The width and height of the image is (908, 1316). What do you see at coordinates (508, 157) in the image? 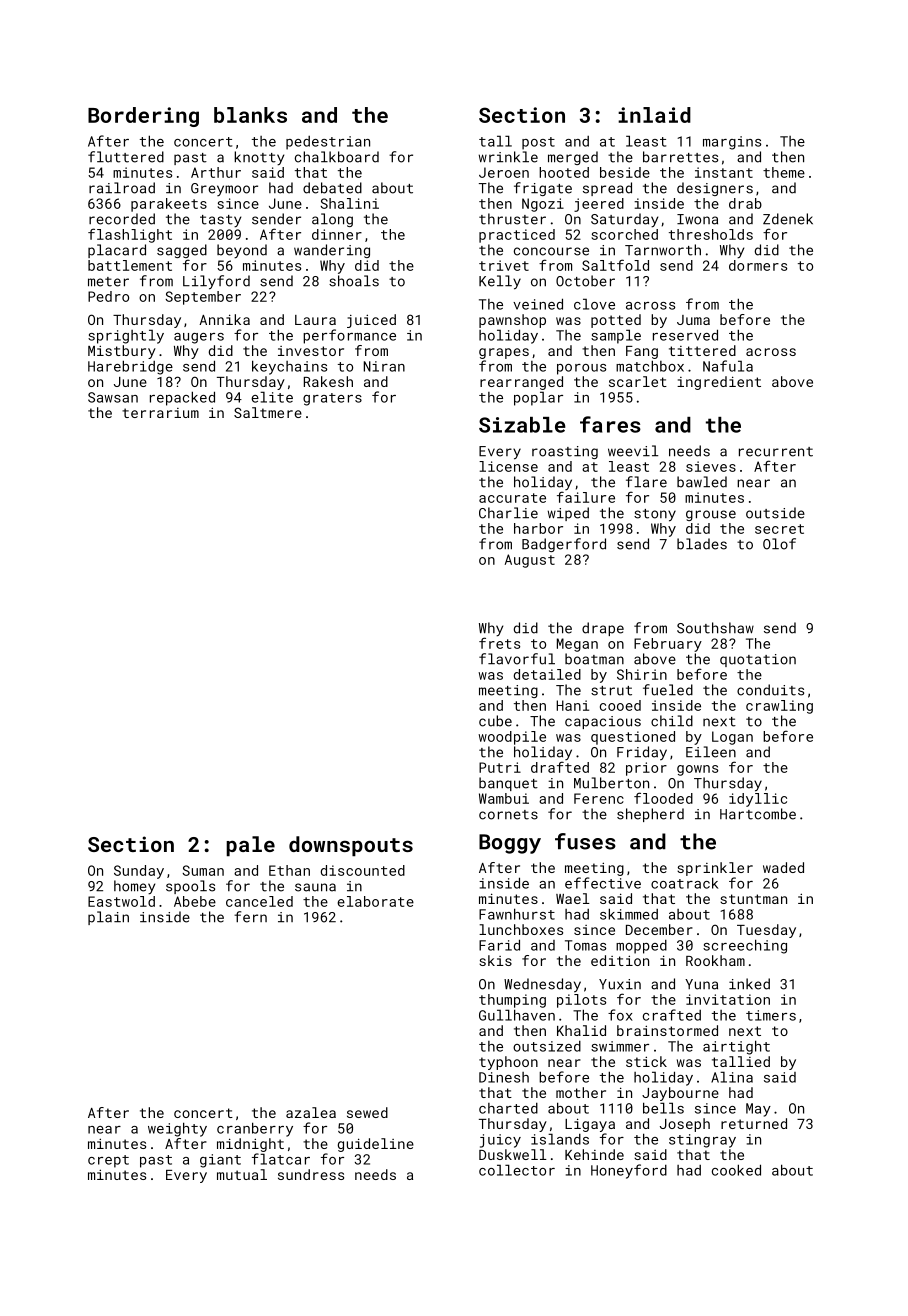
I see `wrinkle` at bounding box center [508, 157].
